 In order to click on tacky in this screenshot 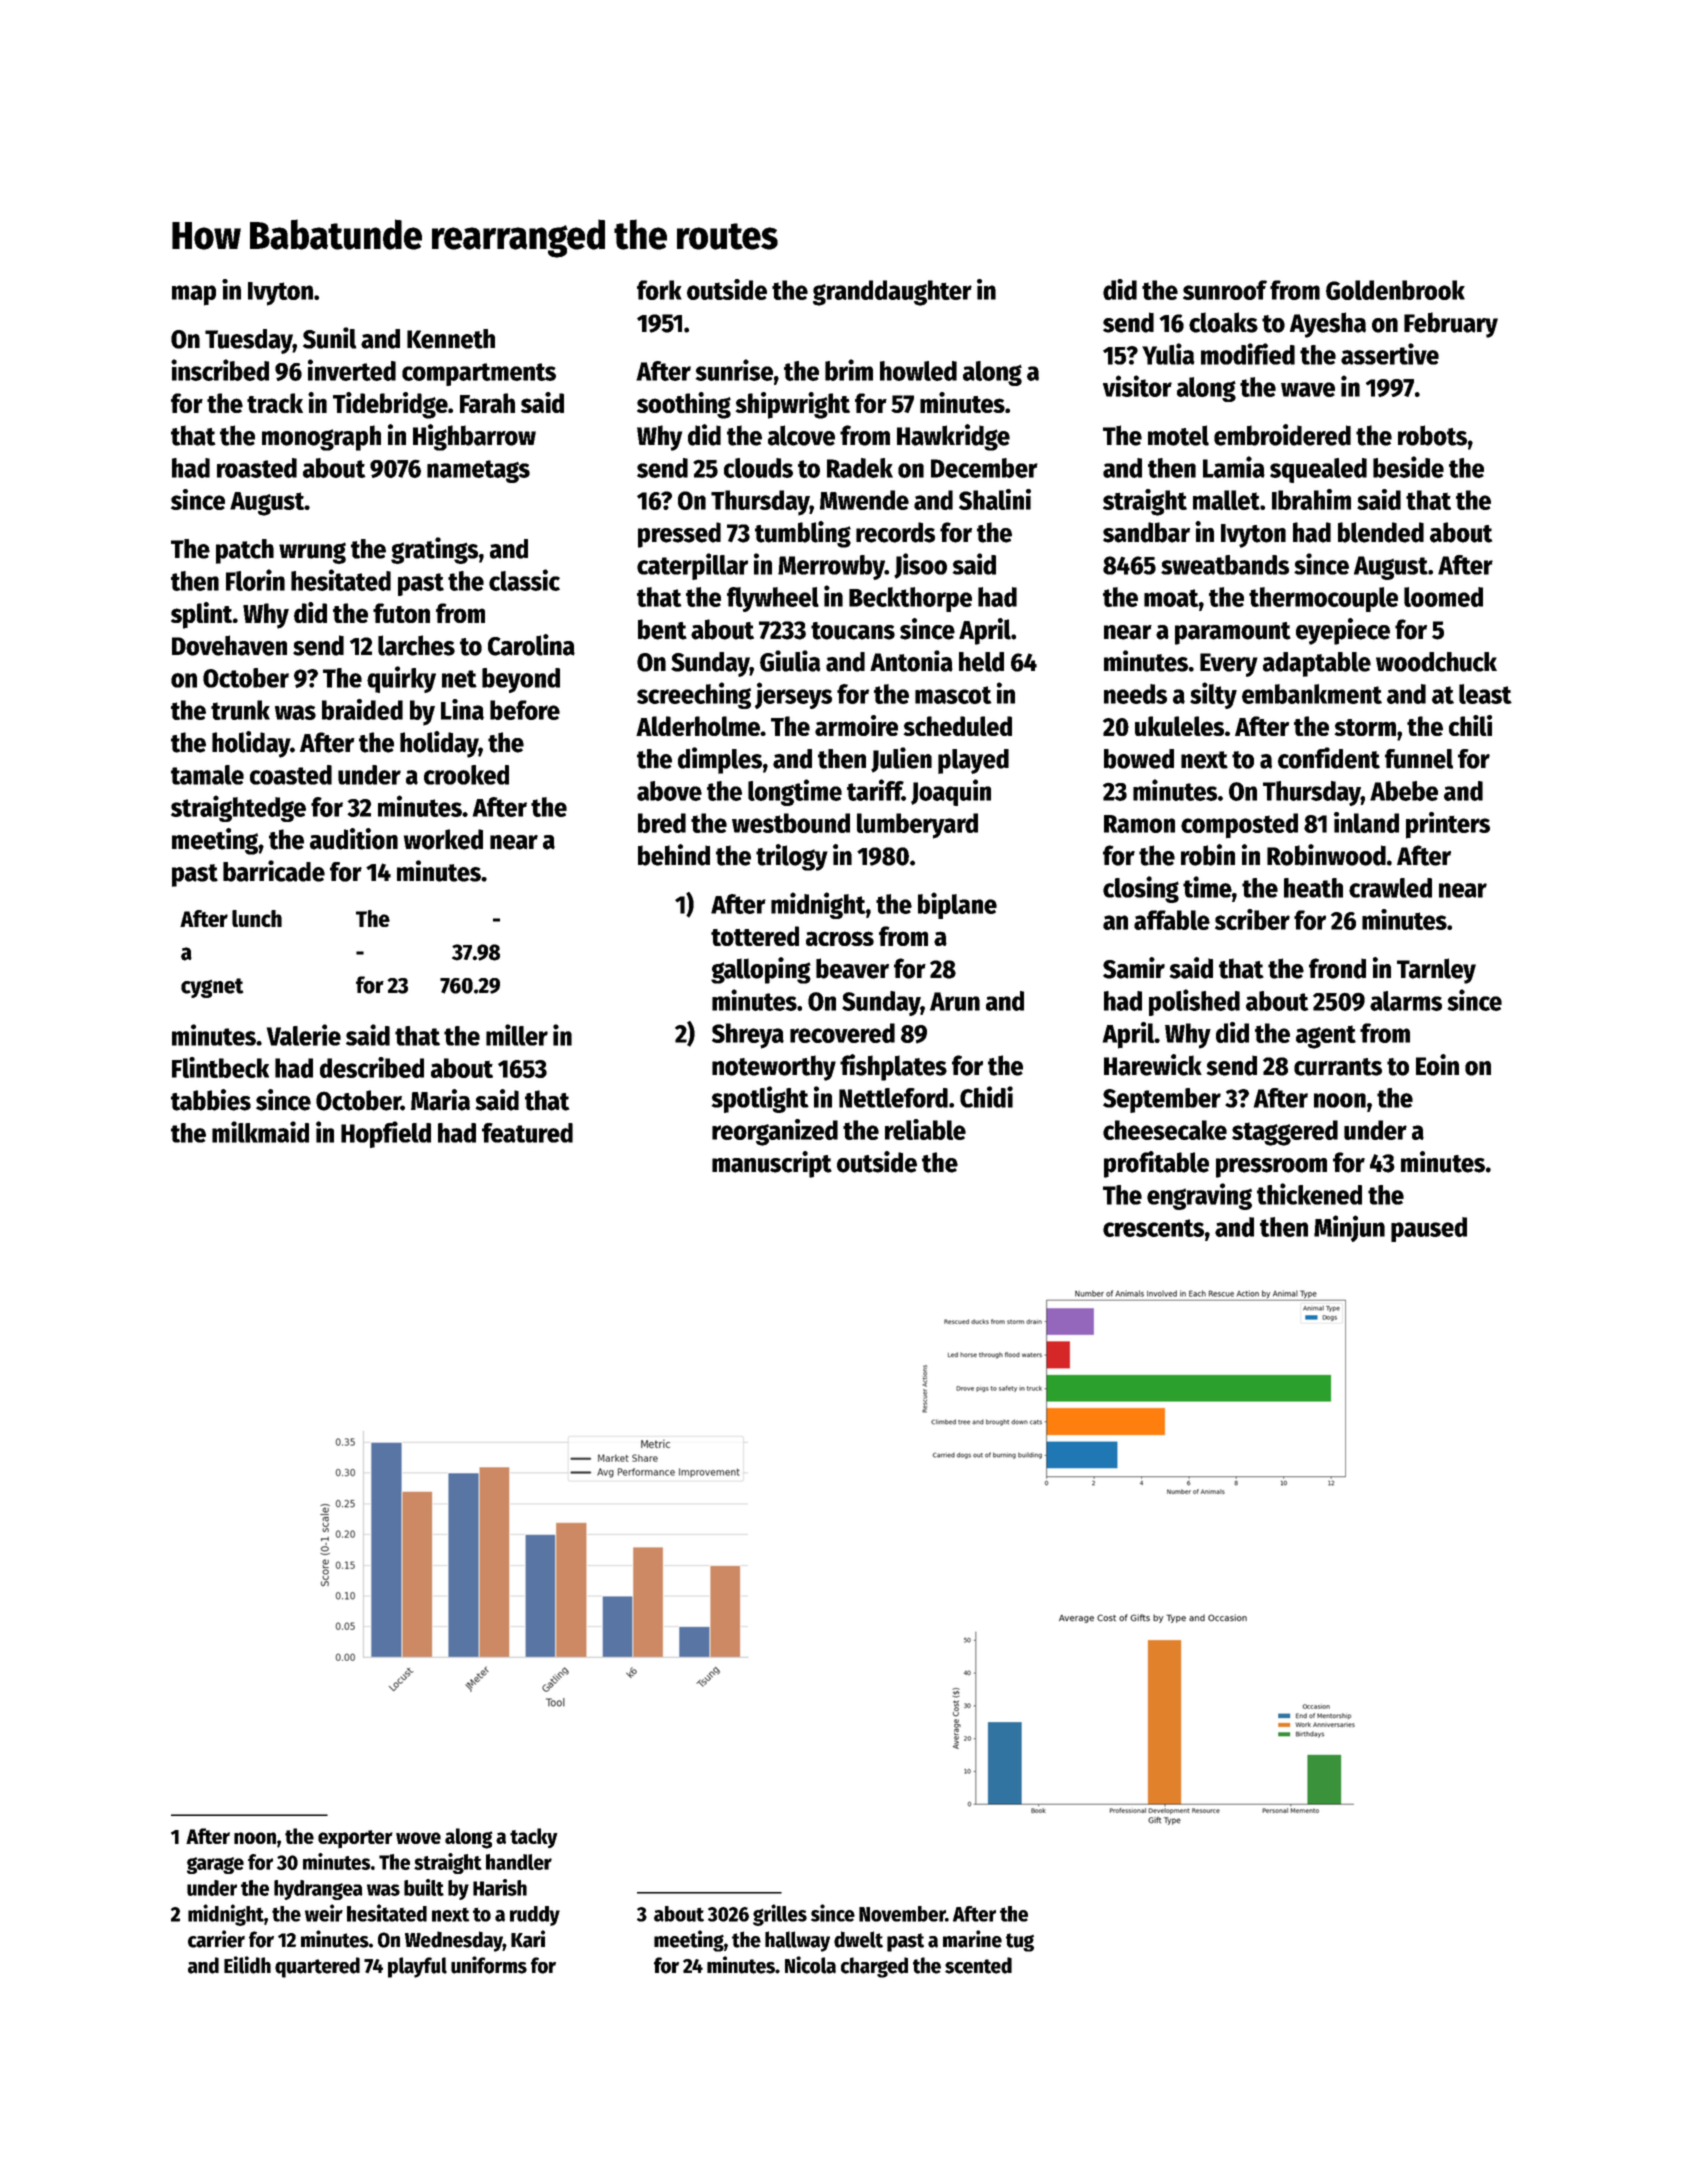, I will do `click(534, 1838)`.
